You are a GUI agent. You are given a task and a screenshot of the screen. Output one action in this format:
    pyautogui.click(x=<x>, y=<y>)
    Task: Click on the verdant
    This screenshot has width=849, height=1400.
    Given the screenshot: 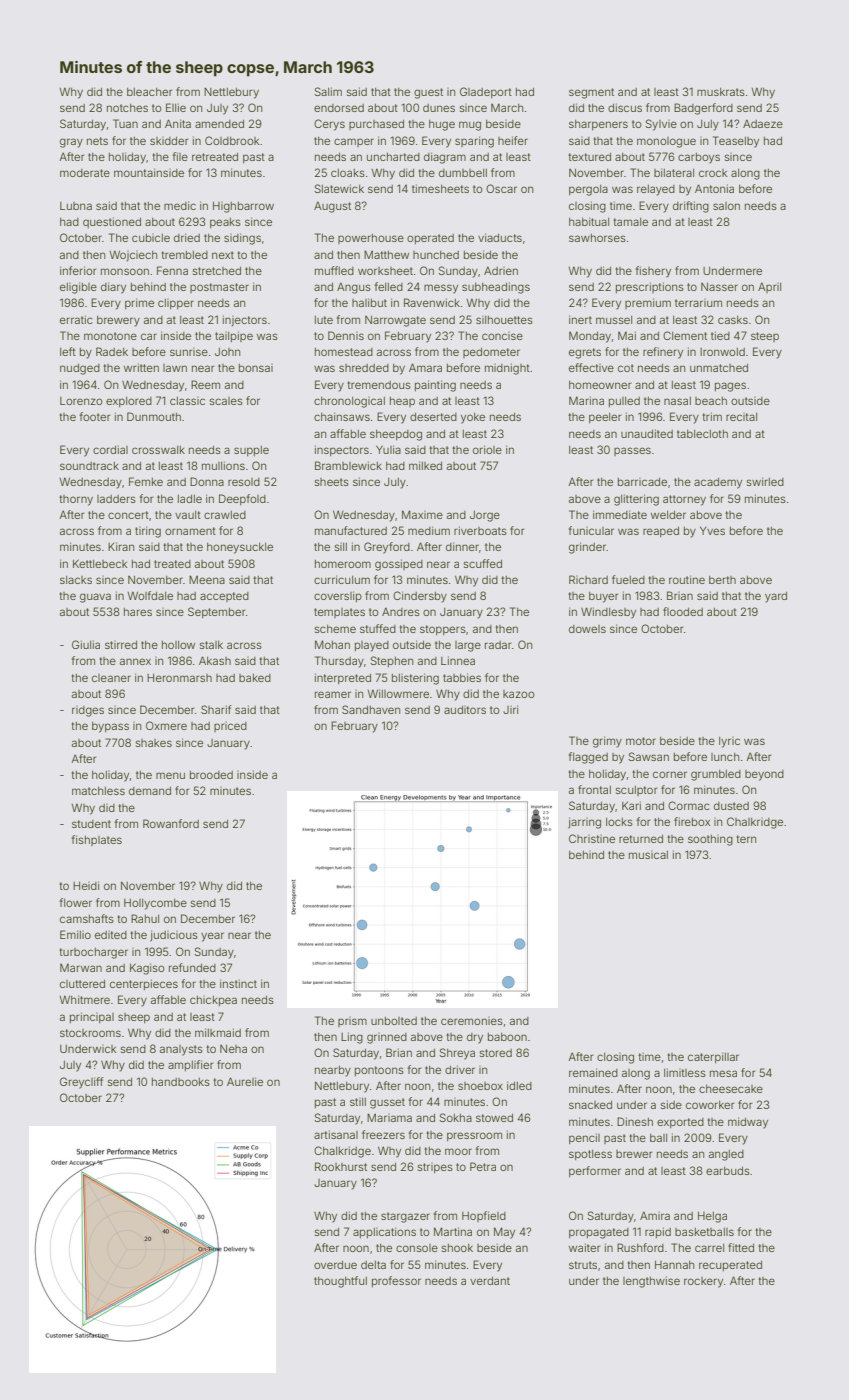 What is the action you would take?
    pyautogui.click(x=490, y=1281)
